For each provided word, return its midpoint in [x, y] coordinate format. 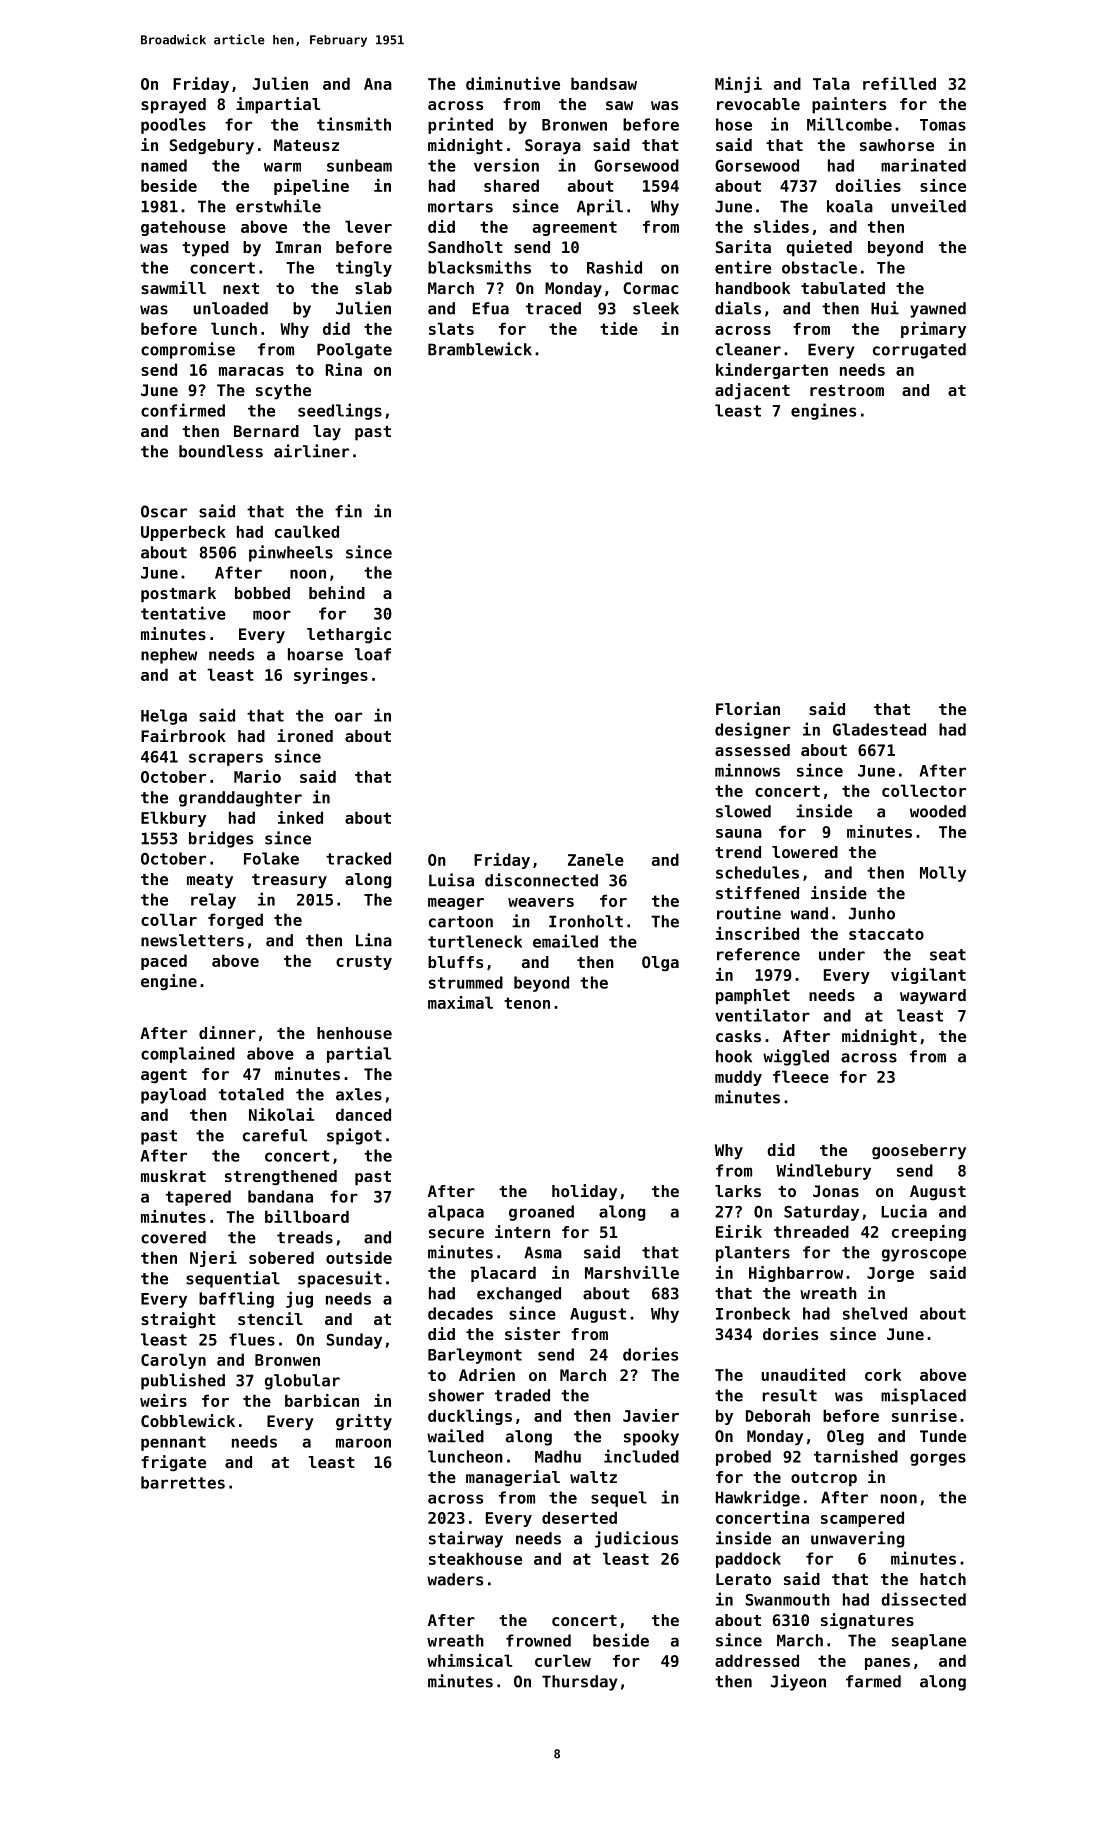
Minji [738, 85]
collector [924, 790]
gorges [938, 1459]
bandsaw [604, 83]
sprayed [173, 106]
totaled [251, 1094]
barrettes [183, 1482]
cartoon [461, 922]
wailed [455, 1436]
